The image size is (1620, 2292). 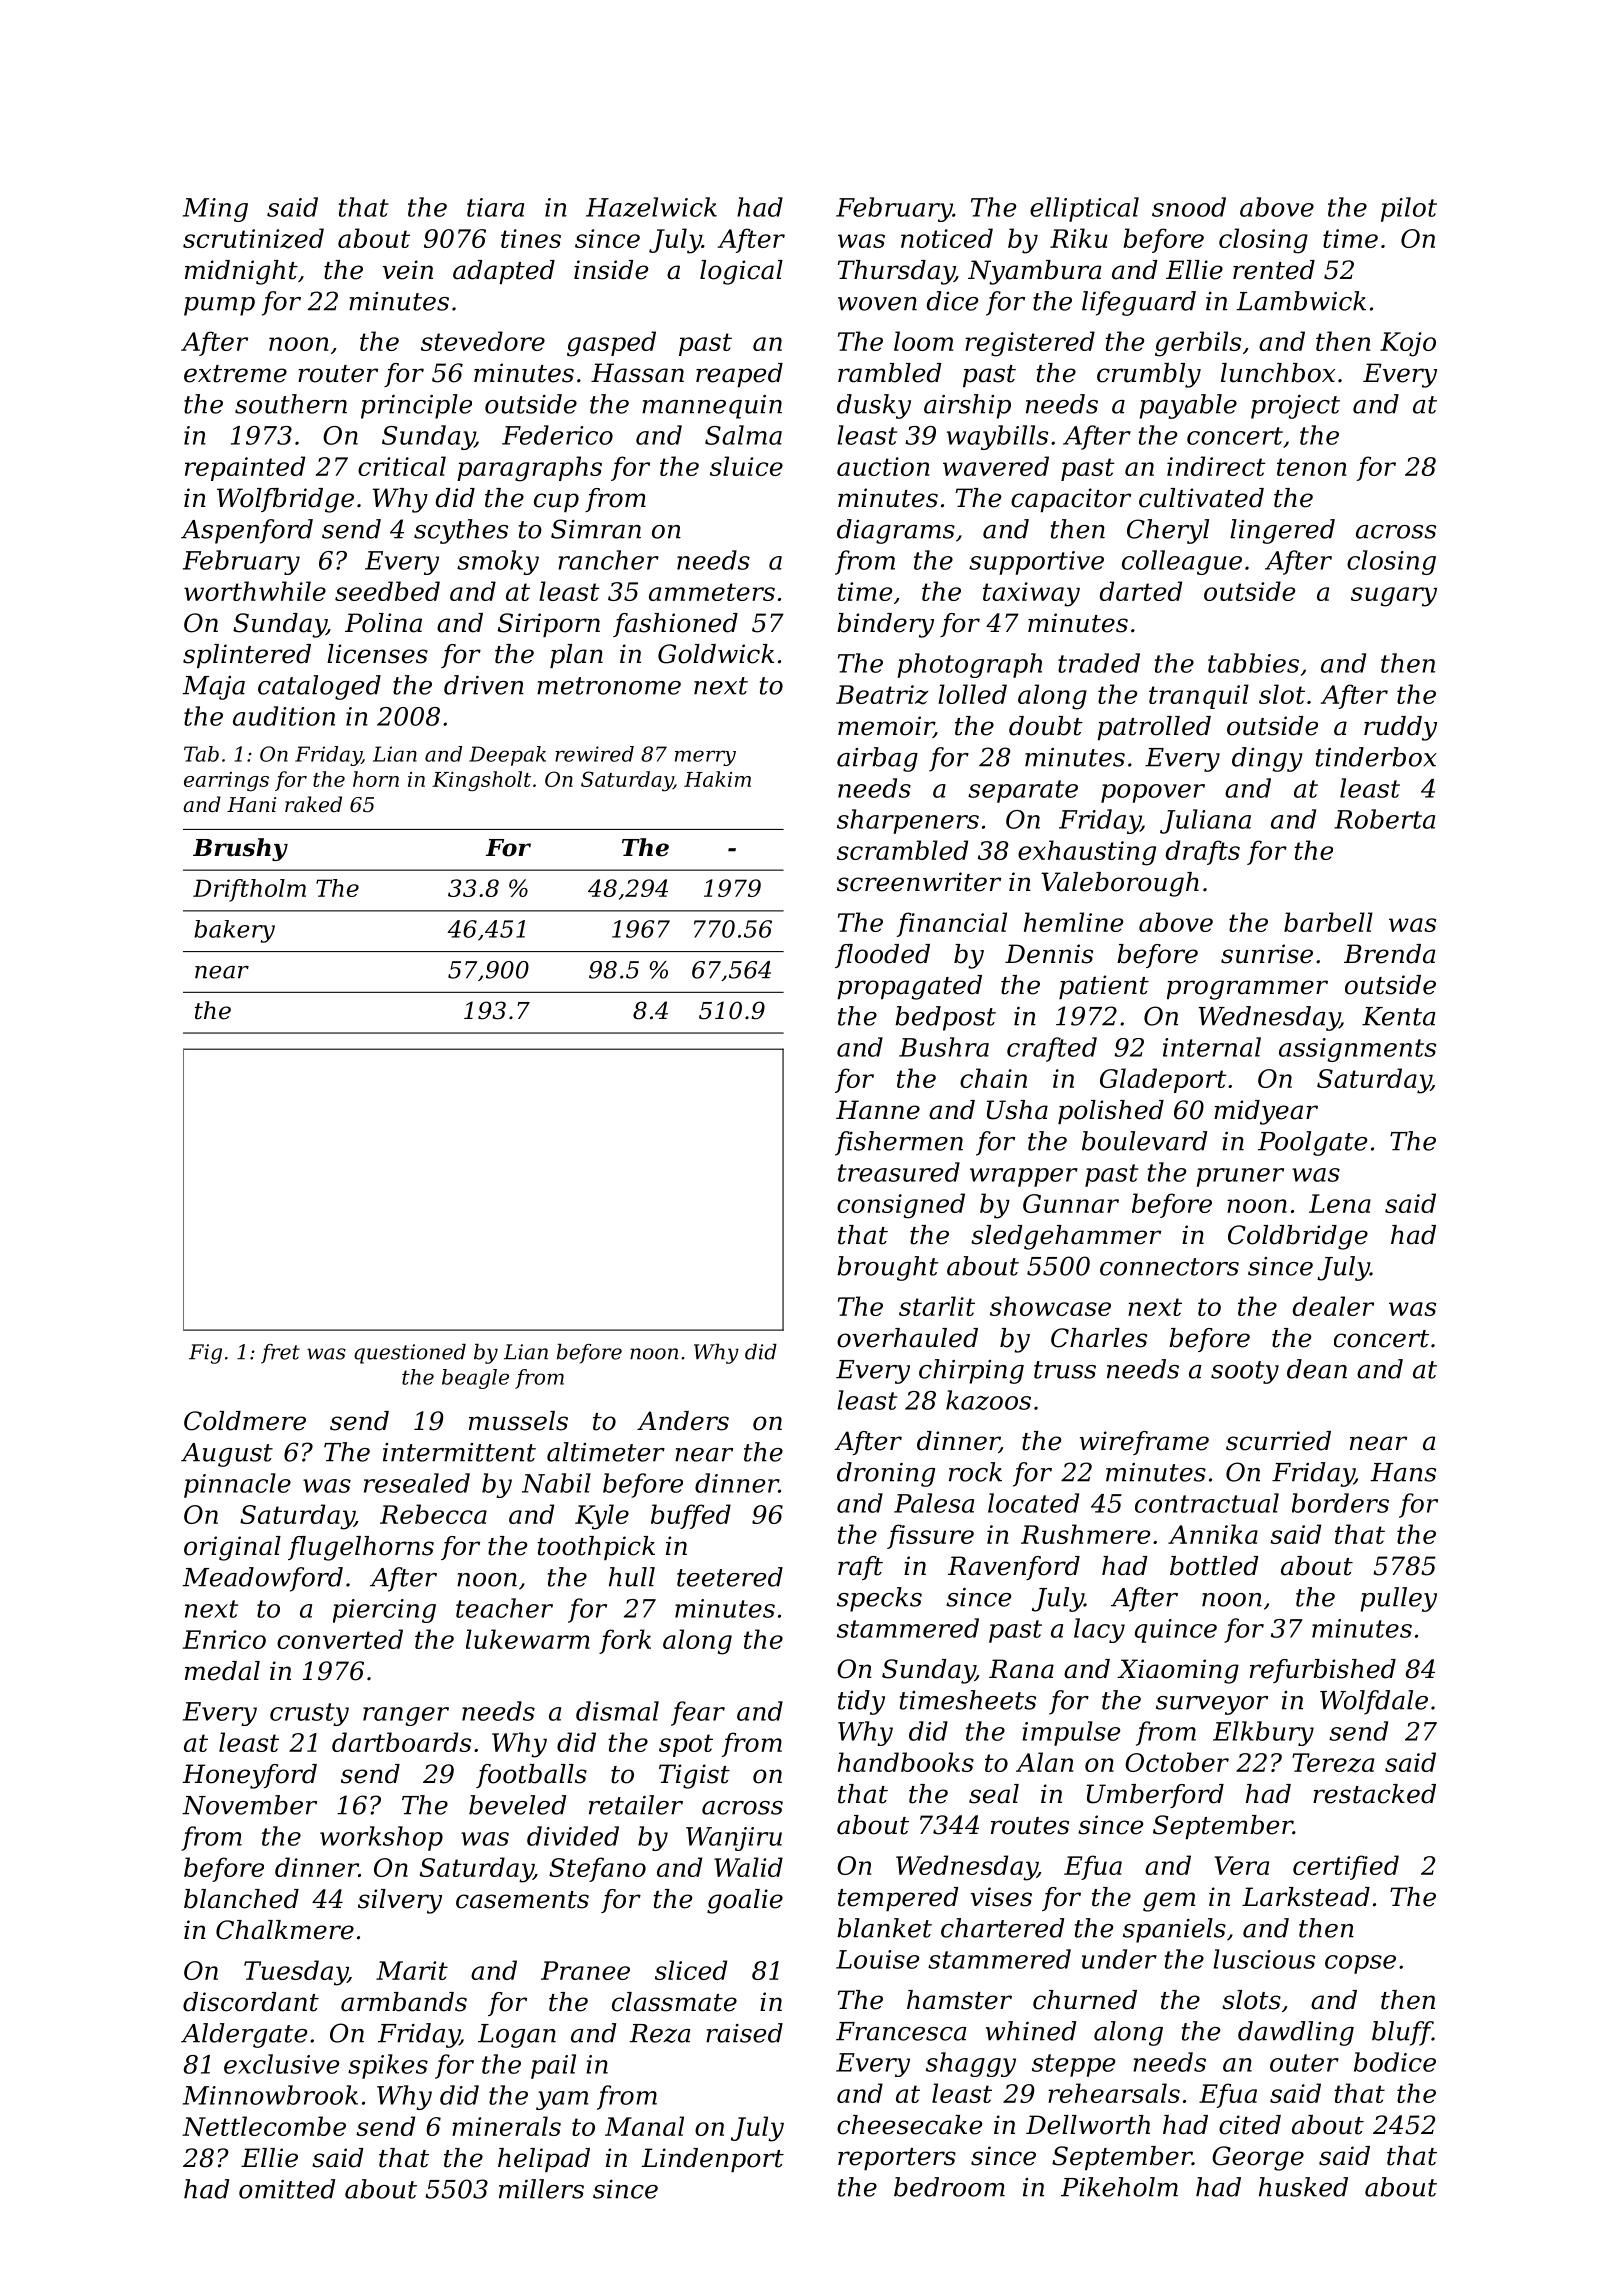 I want to click on ranger, so click(x=406, y=1716).
